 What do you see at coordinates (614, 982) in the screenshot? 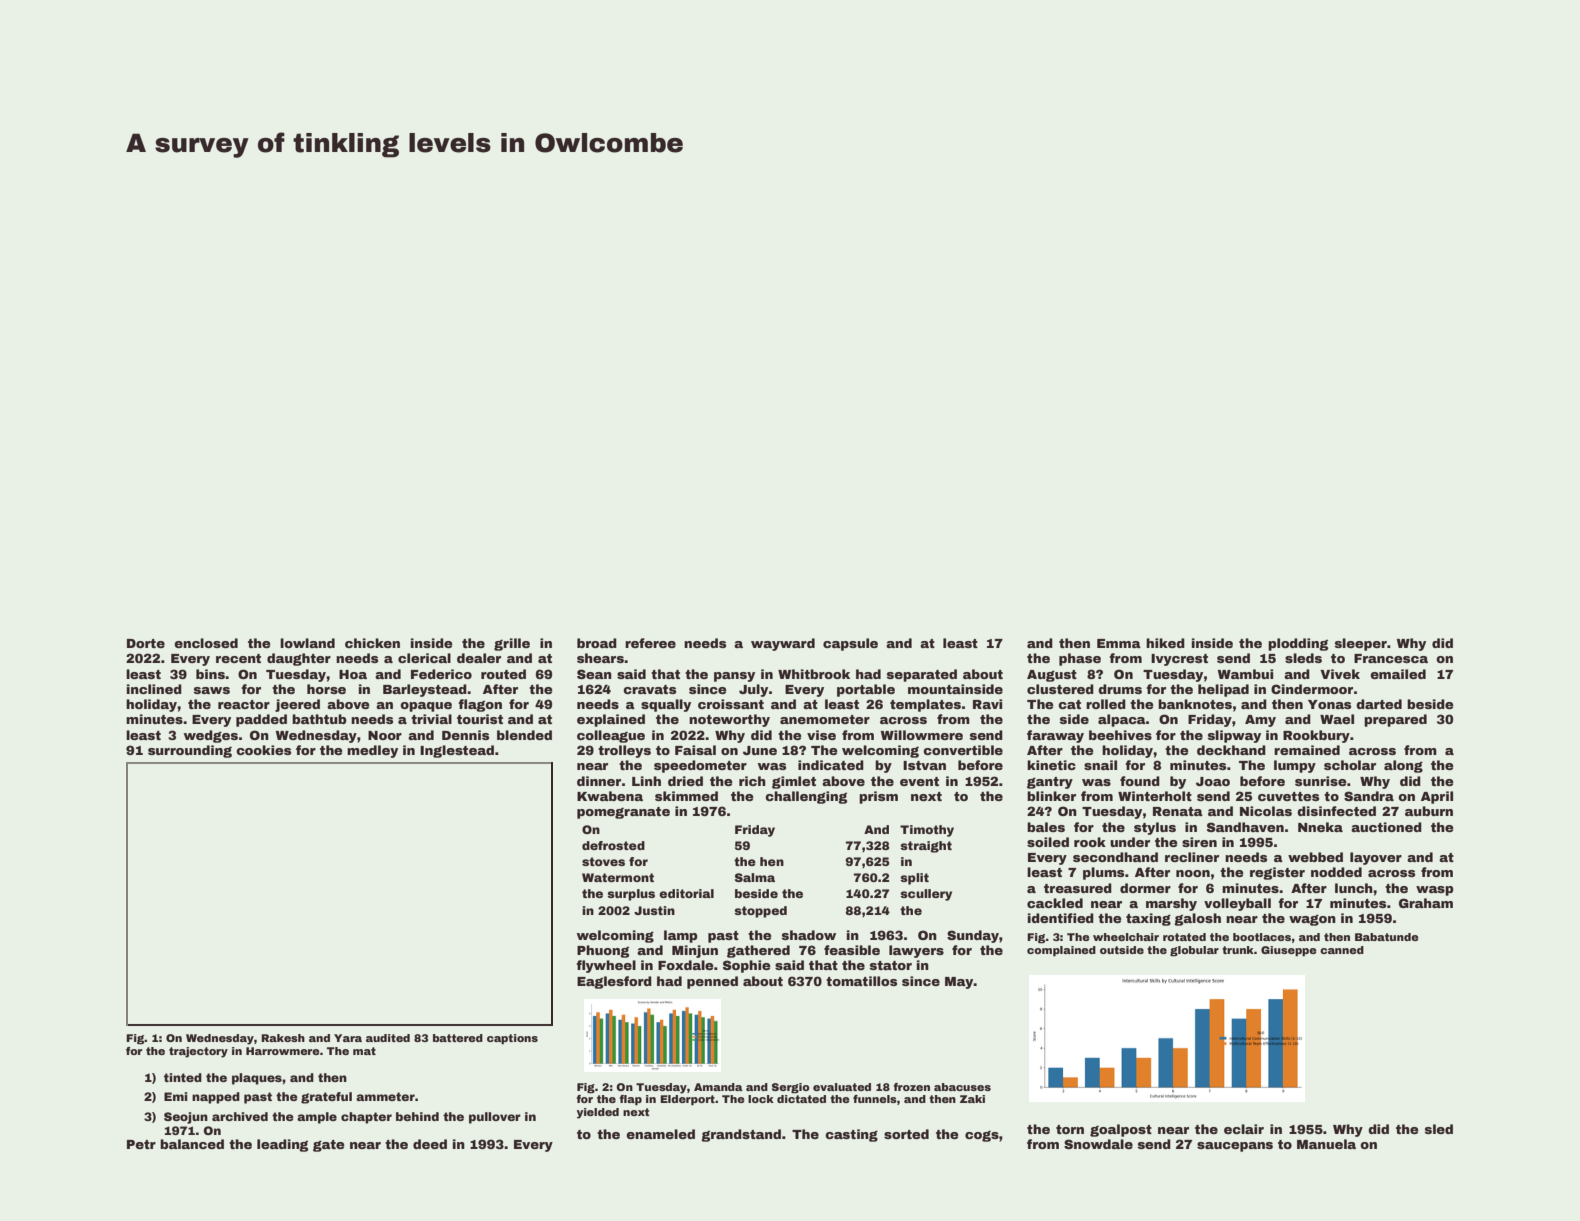
I see `Eaglesford` at bounding box center [614, 982].
